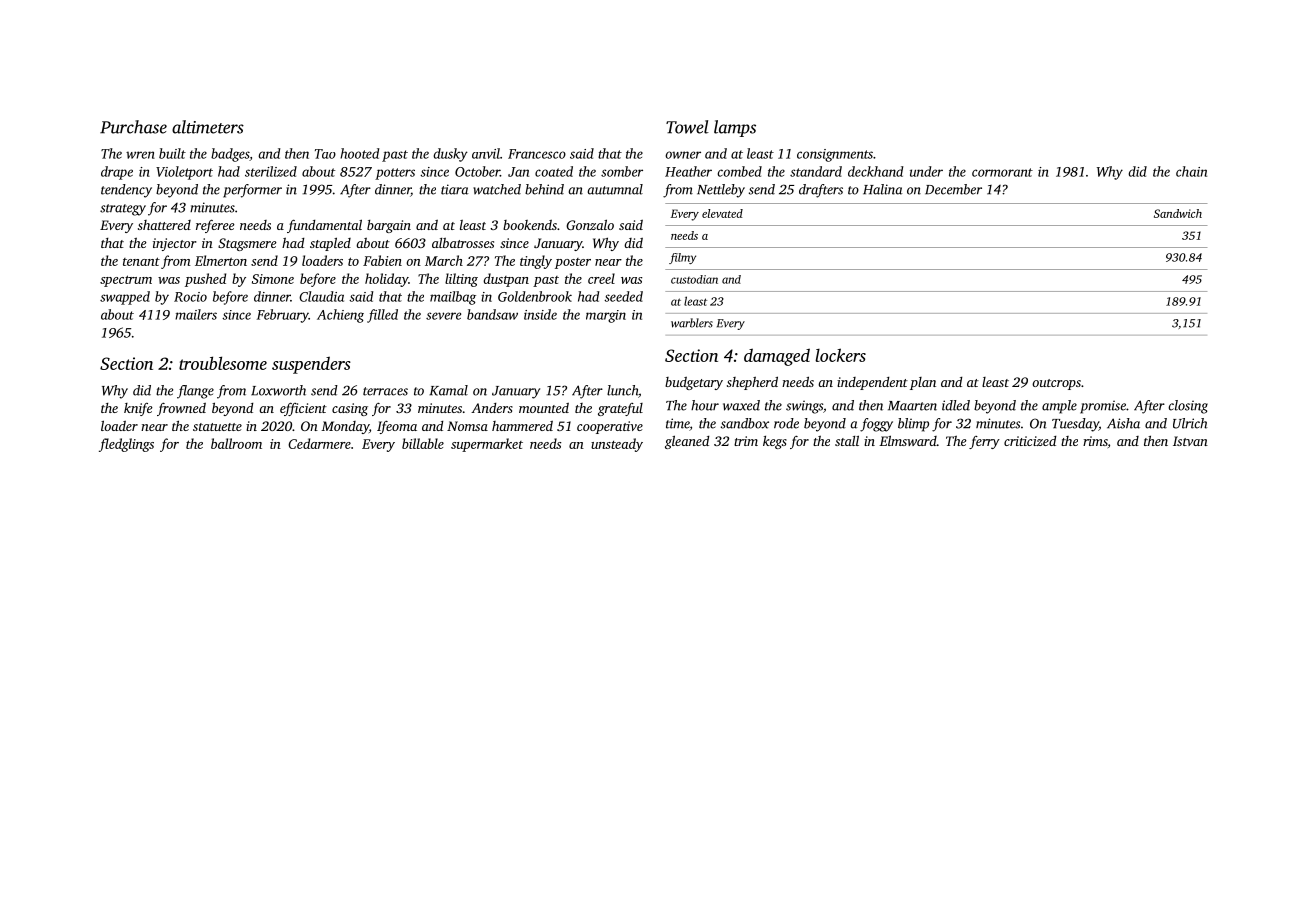 Image resolution: width=1308 pixels, height=924 pixels. I want to click on standard, so click(816, 171).
